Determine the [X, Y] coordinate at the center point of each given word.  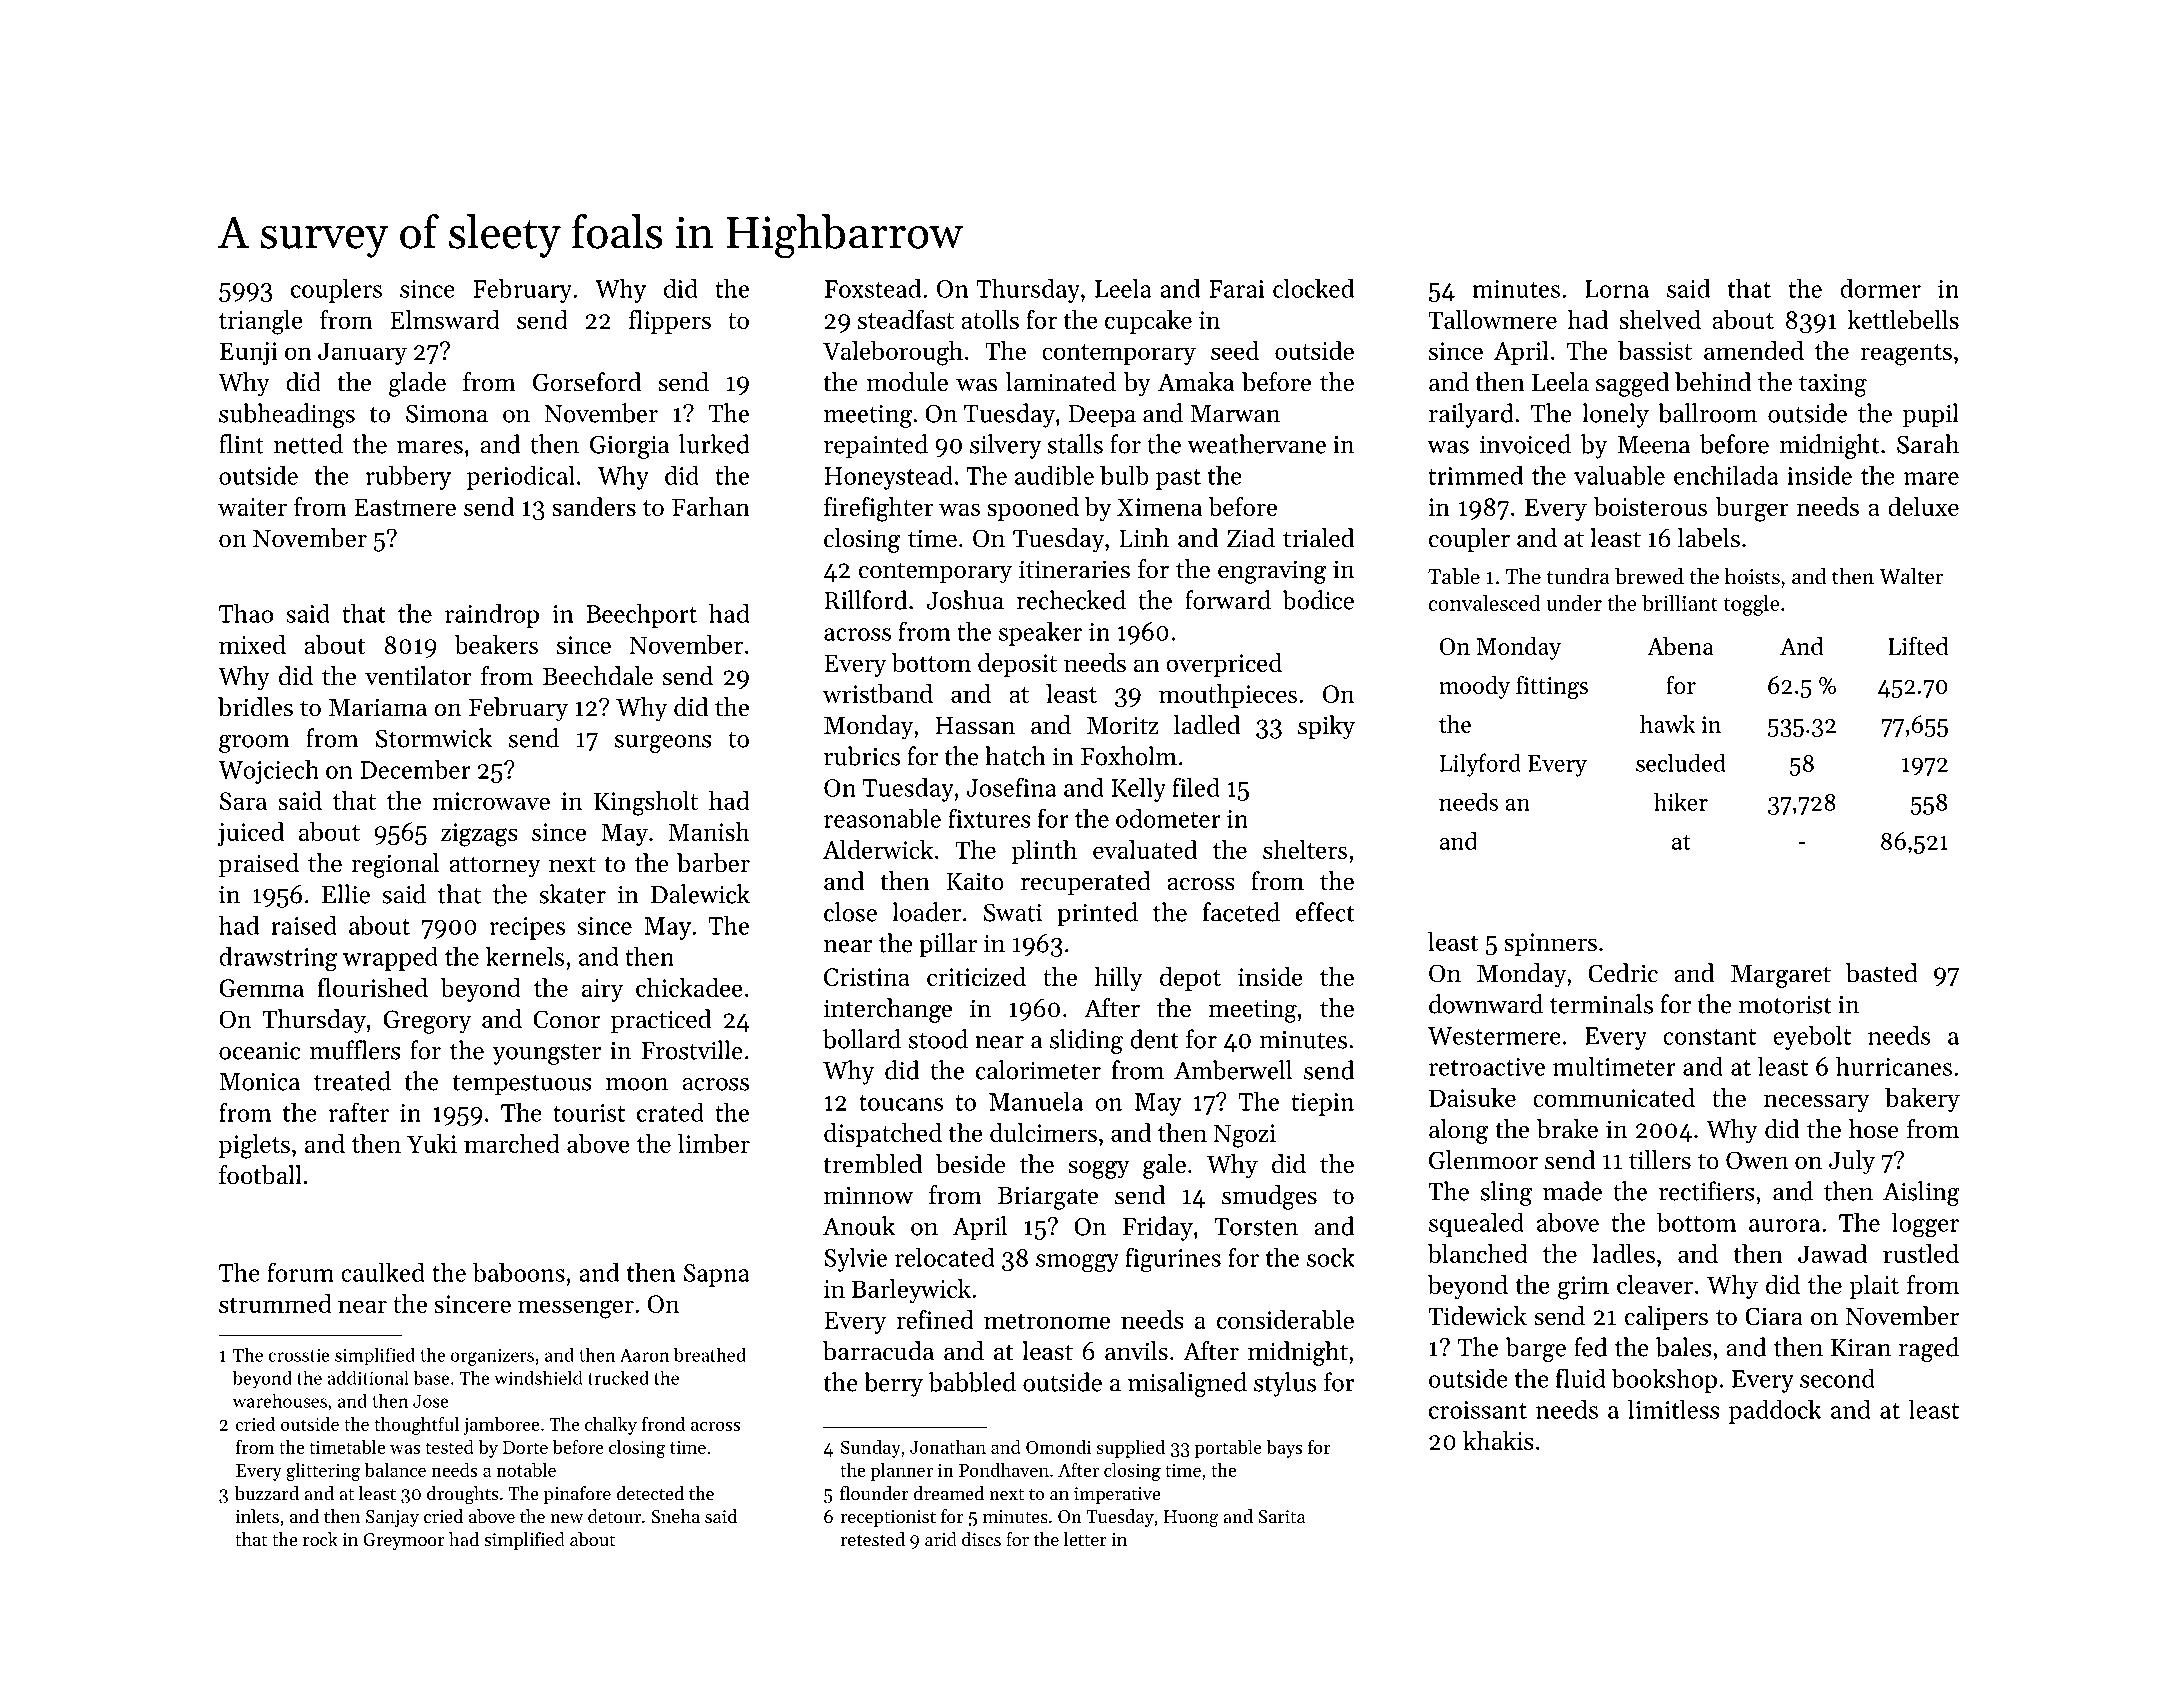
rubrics [862, 756]
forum [300, 1272]
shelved [1660, 319]
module [907, 382]
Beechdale [598, 676]
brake [1567, 1129]
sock [1331, 1257]
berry [893, 1384]
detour [614, 1516]
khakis [1498, 1440]
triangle [261, 322]
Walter [1911, 576]
